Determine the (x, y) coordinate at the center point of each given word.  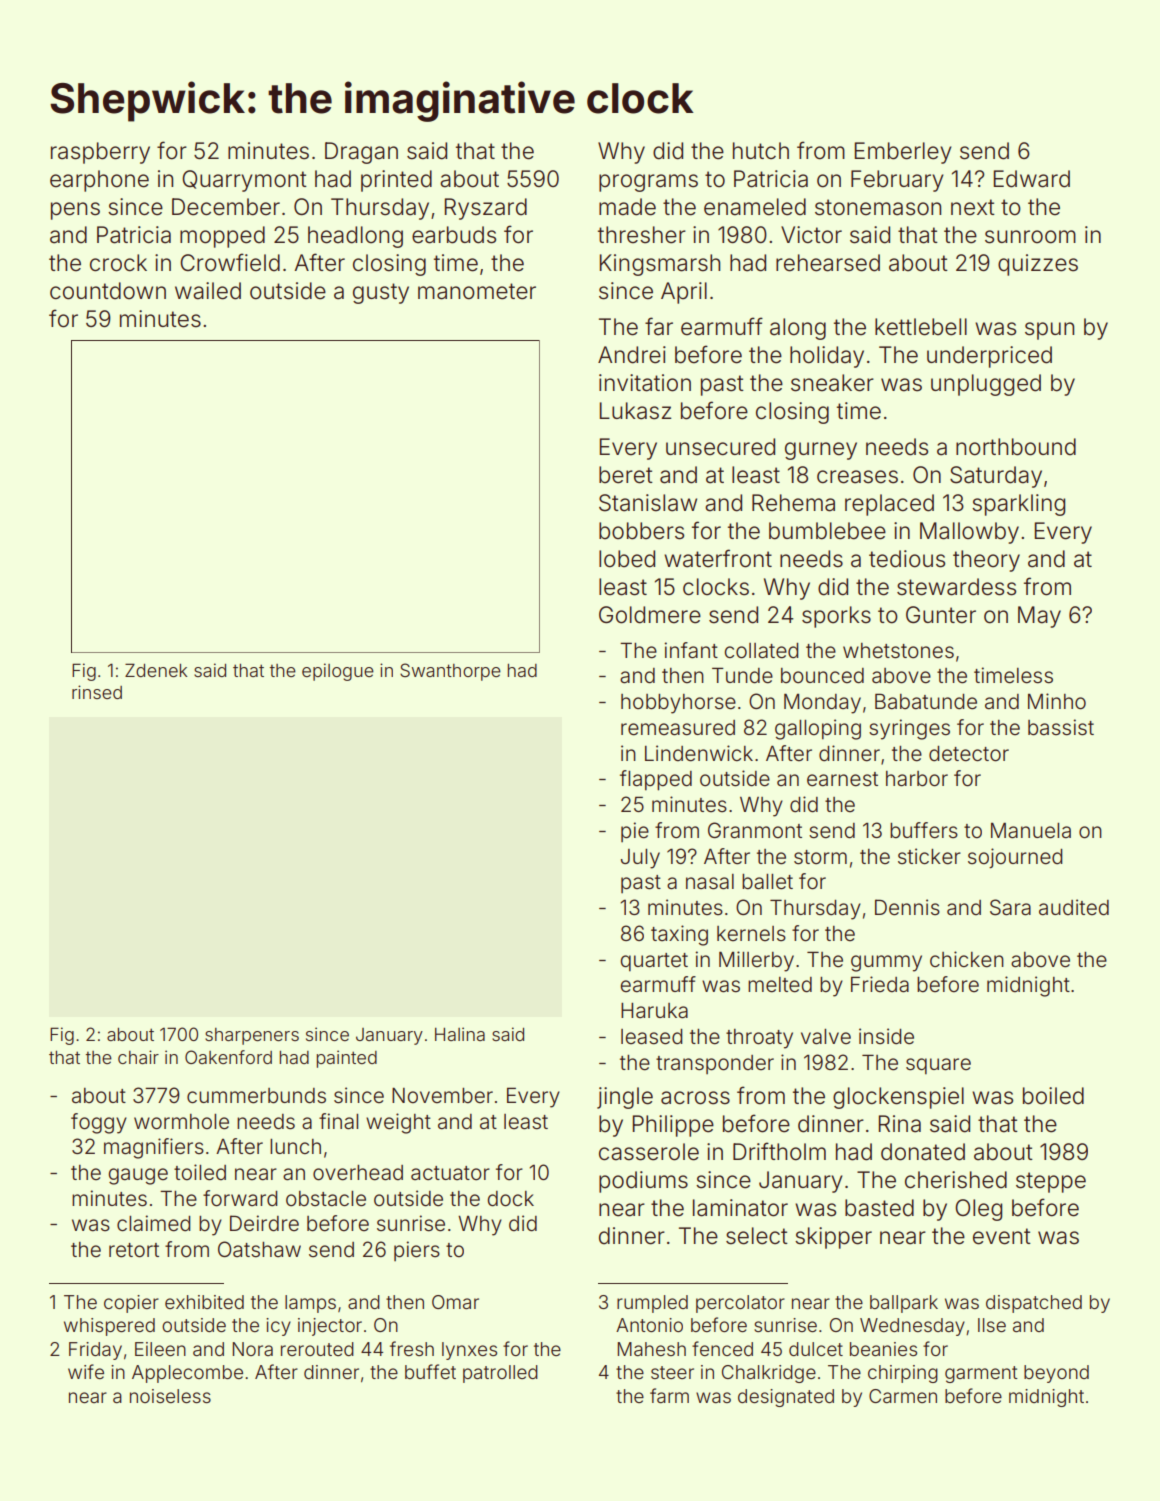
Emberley (903, 153)
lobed (627, 559)
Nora (252, 1349)
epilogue (338, 672)
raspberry (100, 153)
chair (138, 1057)
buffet (430, 1371)
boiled (1053, 1096)
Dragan (361, 153)
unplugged (986, 385)
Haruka (654, 1011)
